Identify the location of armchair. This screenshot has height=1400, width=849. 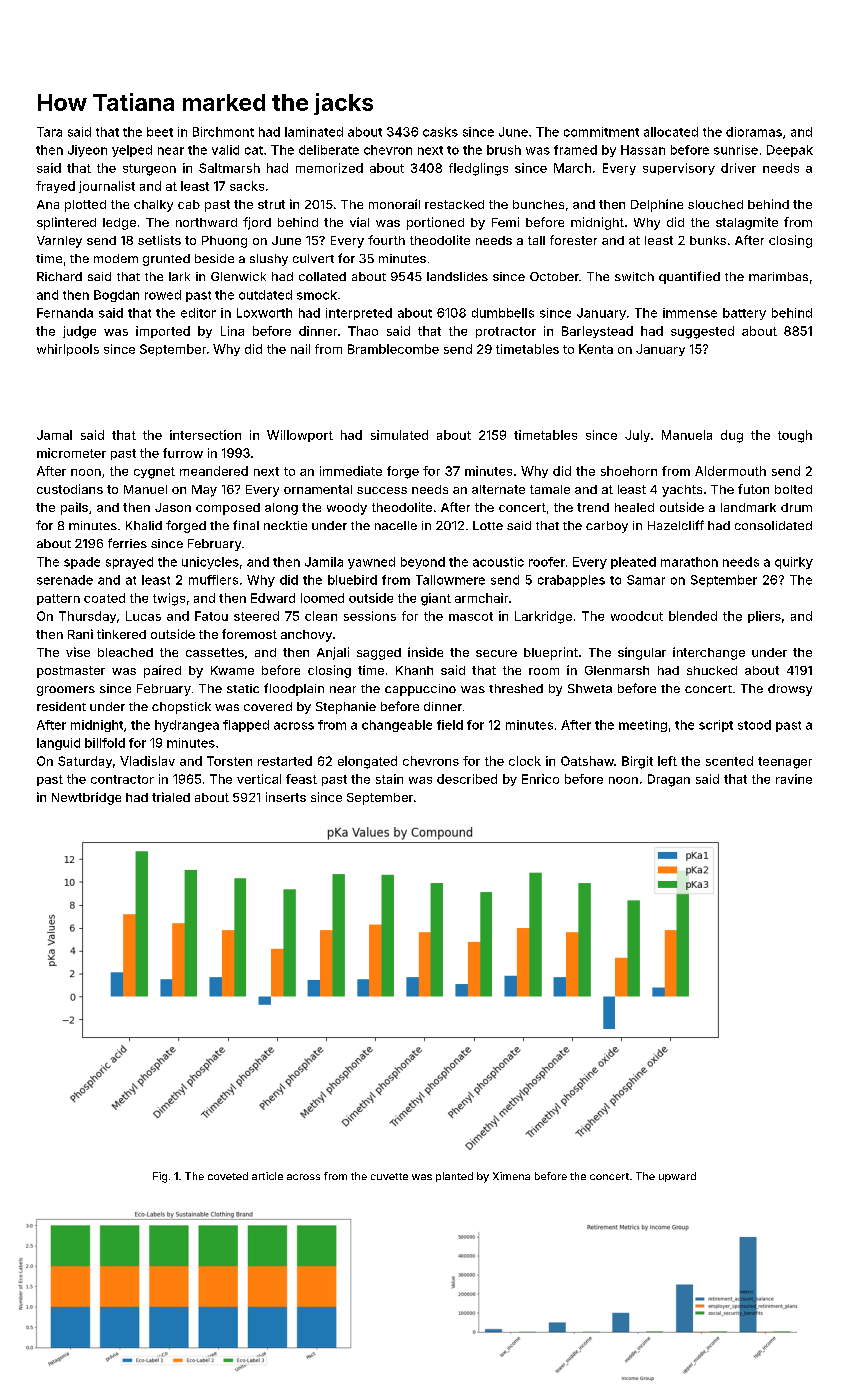
(481, 598).
